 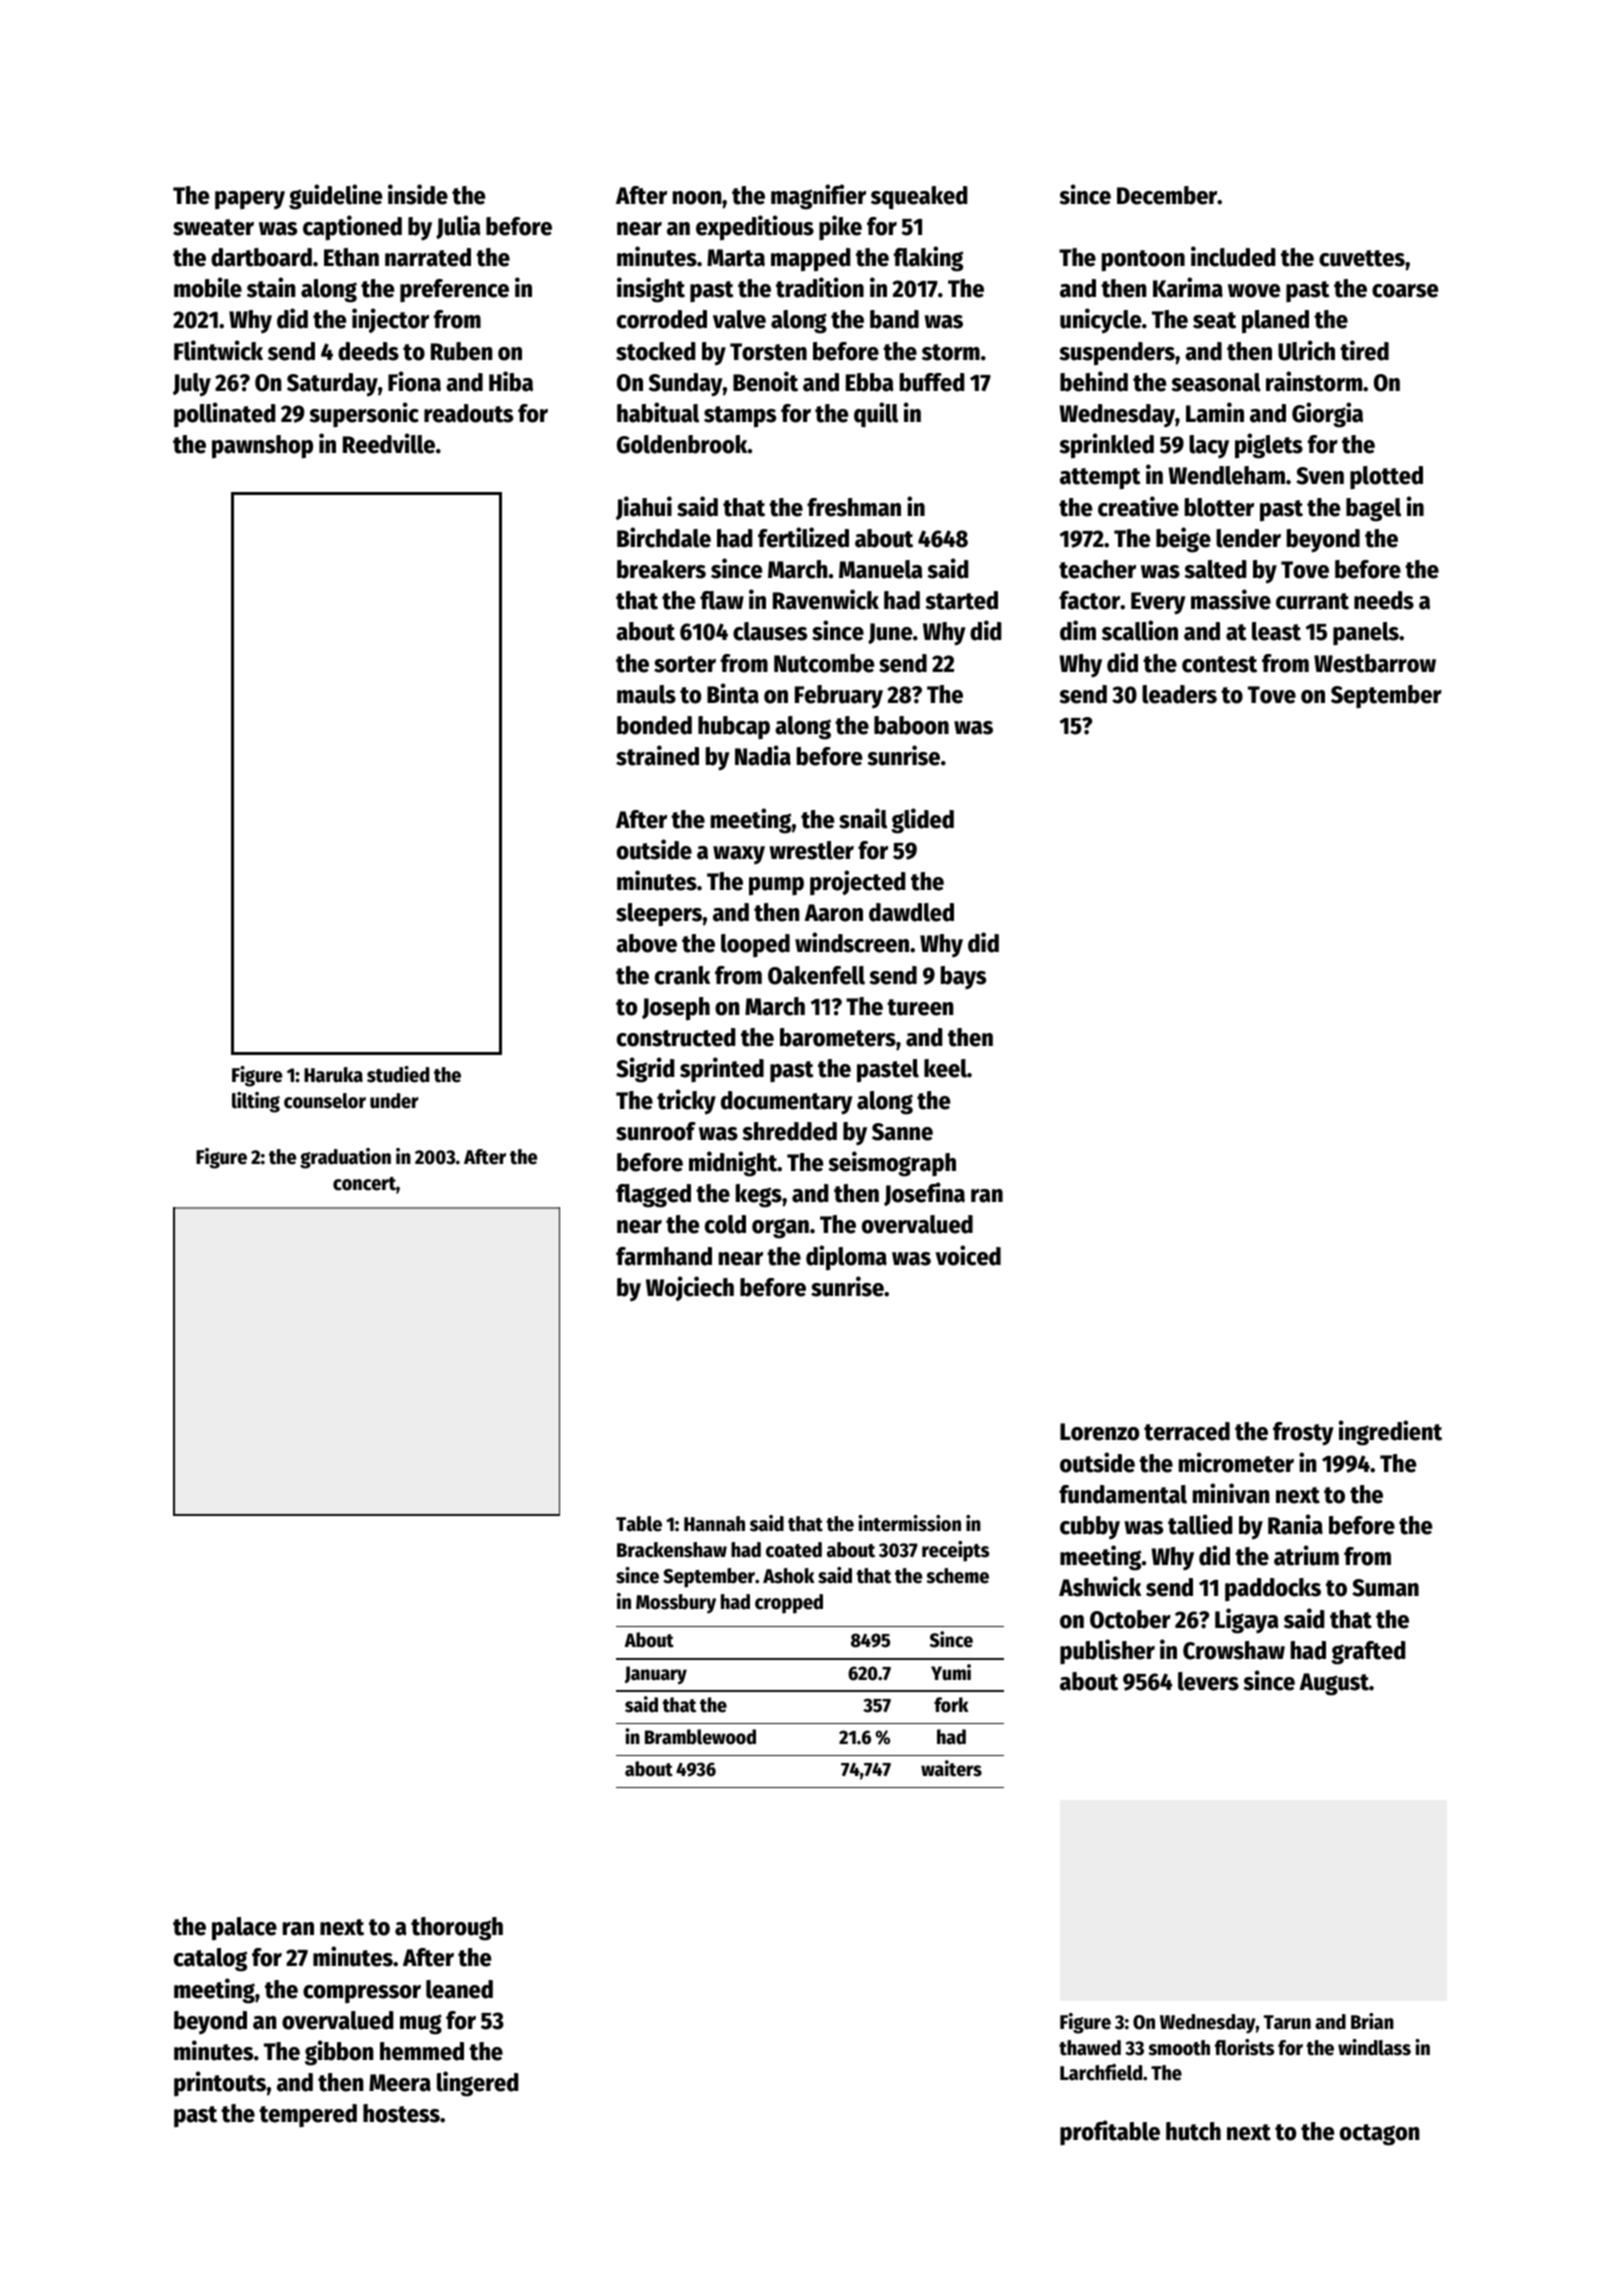 I want to click on Brackenshaw, so click(x=672, y=1550).
